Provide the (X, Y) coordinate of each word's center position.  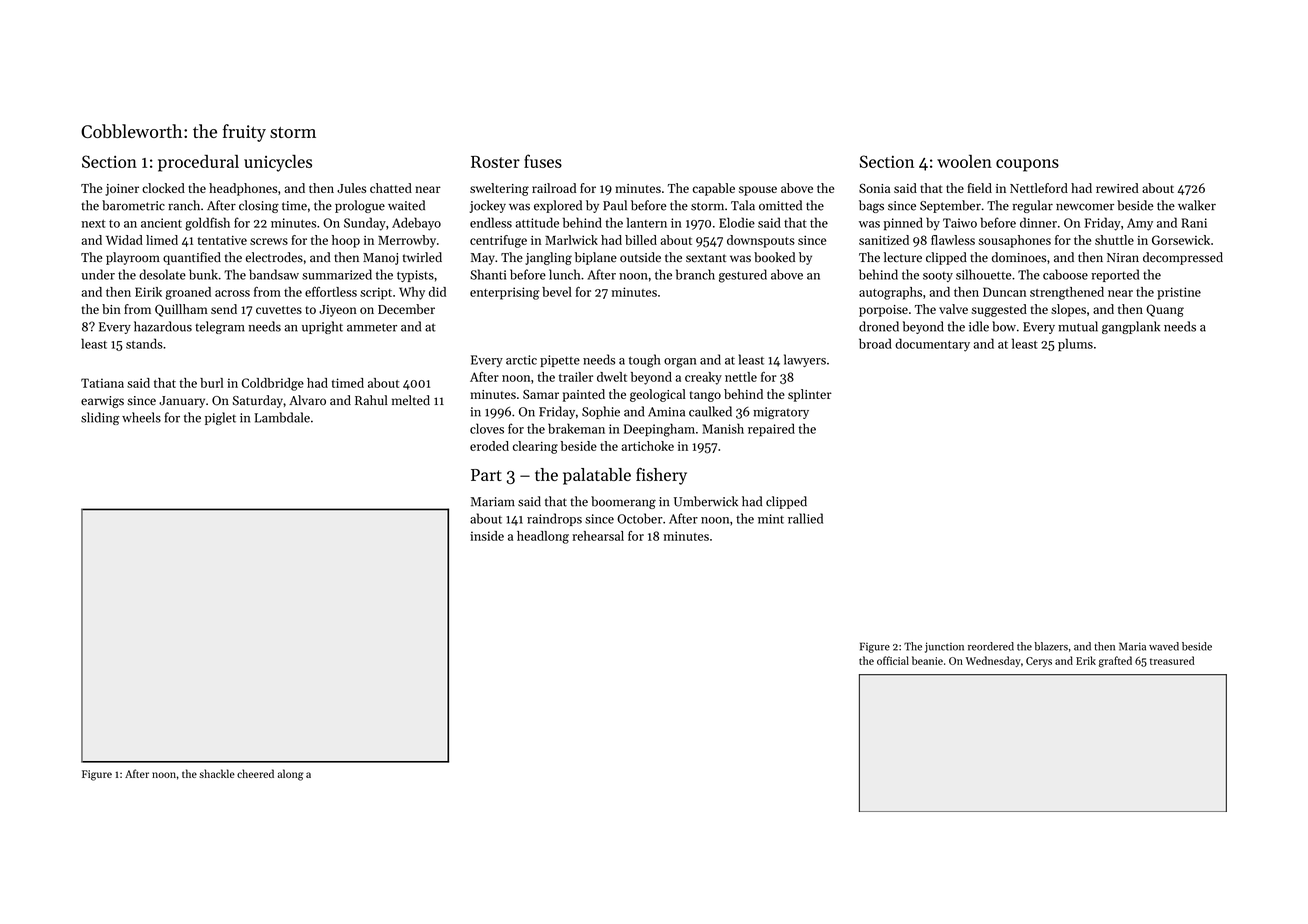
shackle (217, 773)
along (290, 775)
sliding (100, 418)
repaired (771, 430)
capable (714, 189)
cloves (487, 428)
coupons (1027, 165)
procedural (198, 163)
